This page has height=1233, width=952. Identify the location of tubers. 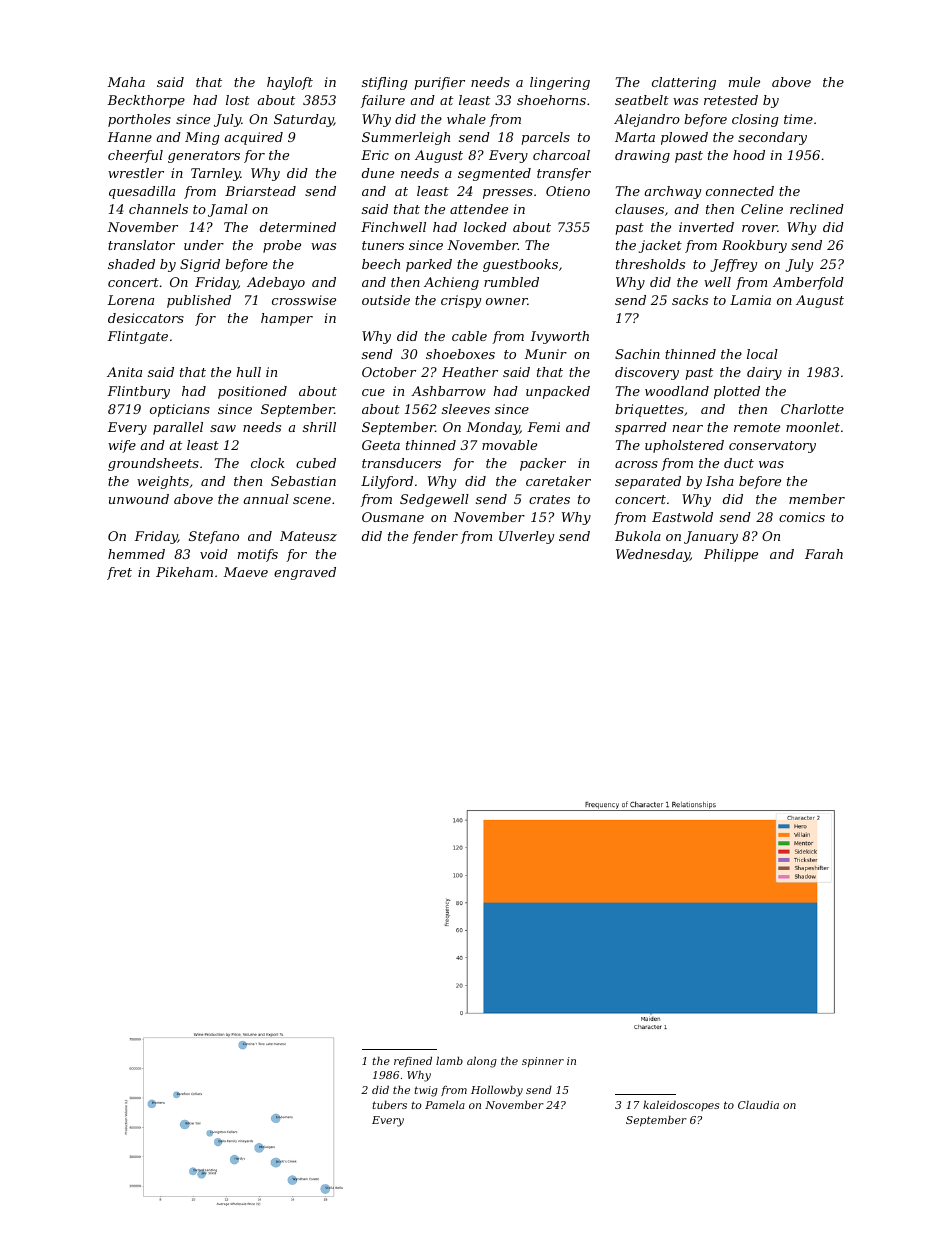
(390, 1104).
